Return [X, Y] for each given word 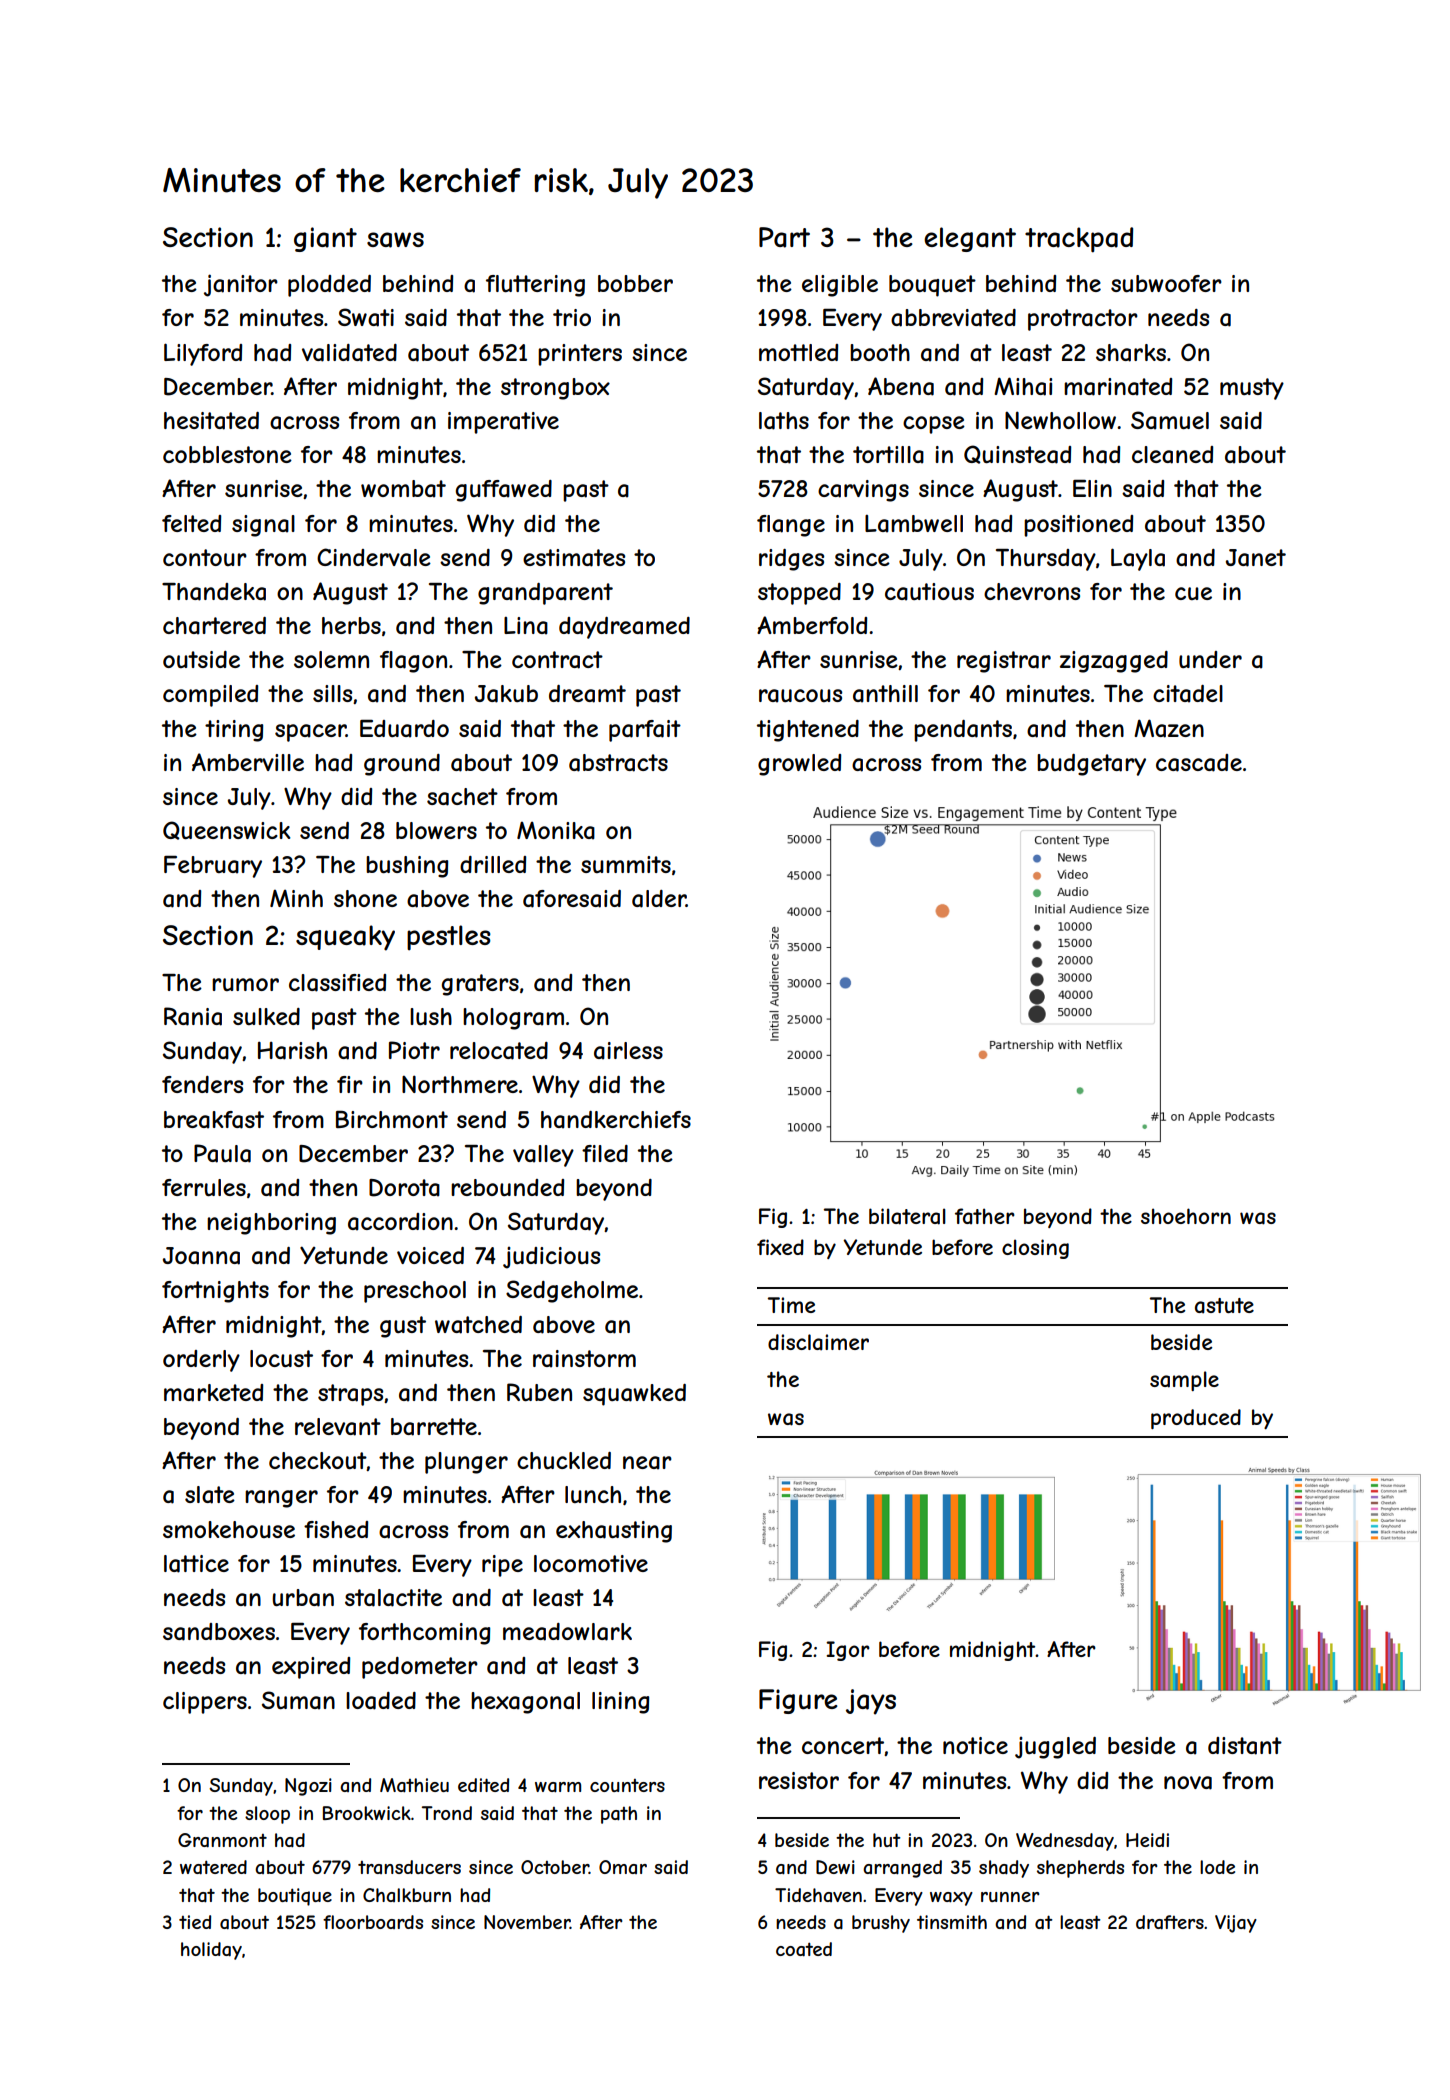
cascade [1199, 763]
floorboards [373, 1922]
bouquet [932, 286]
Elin [1092, 488]
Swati [366, 317]
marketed [213, 1393]
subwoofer [1166, 283]
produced [1196, 1419]
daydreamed [624, 628]
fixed [780, 1247]
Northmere [460, 1084]
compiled [210, 696]
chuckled [564, 1460]
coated [804, 1949]
